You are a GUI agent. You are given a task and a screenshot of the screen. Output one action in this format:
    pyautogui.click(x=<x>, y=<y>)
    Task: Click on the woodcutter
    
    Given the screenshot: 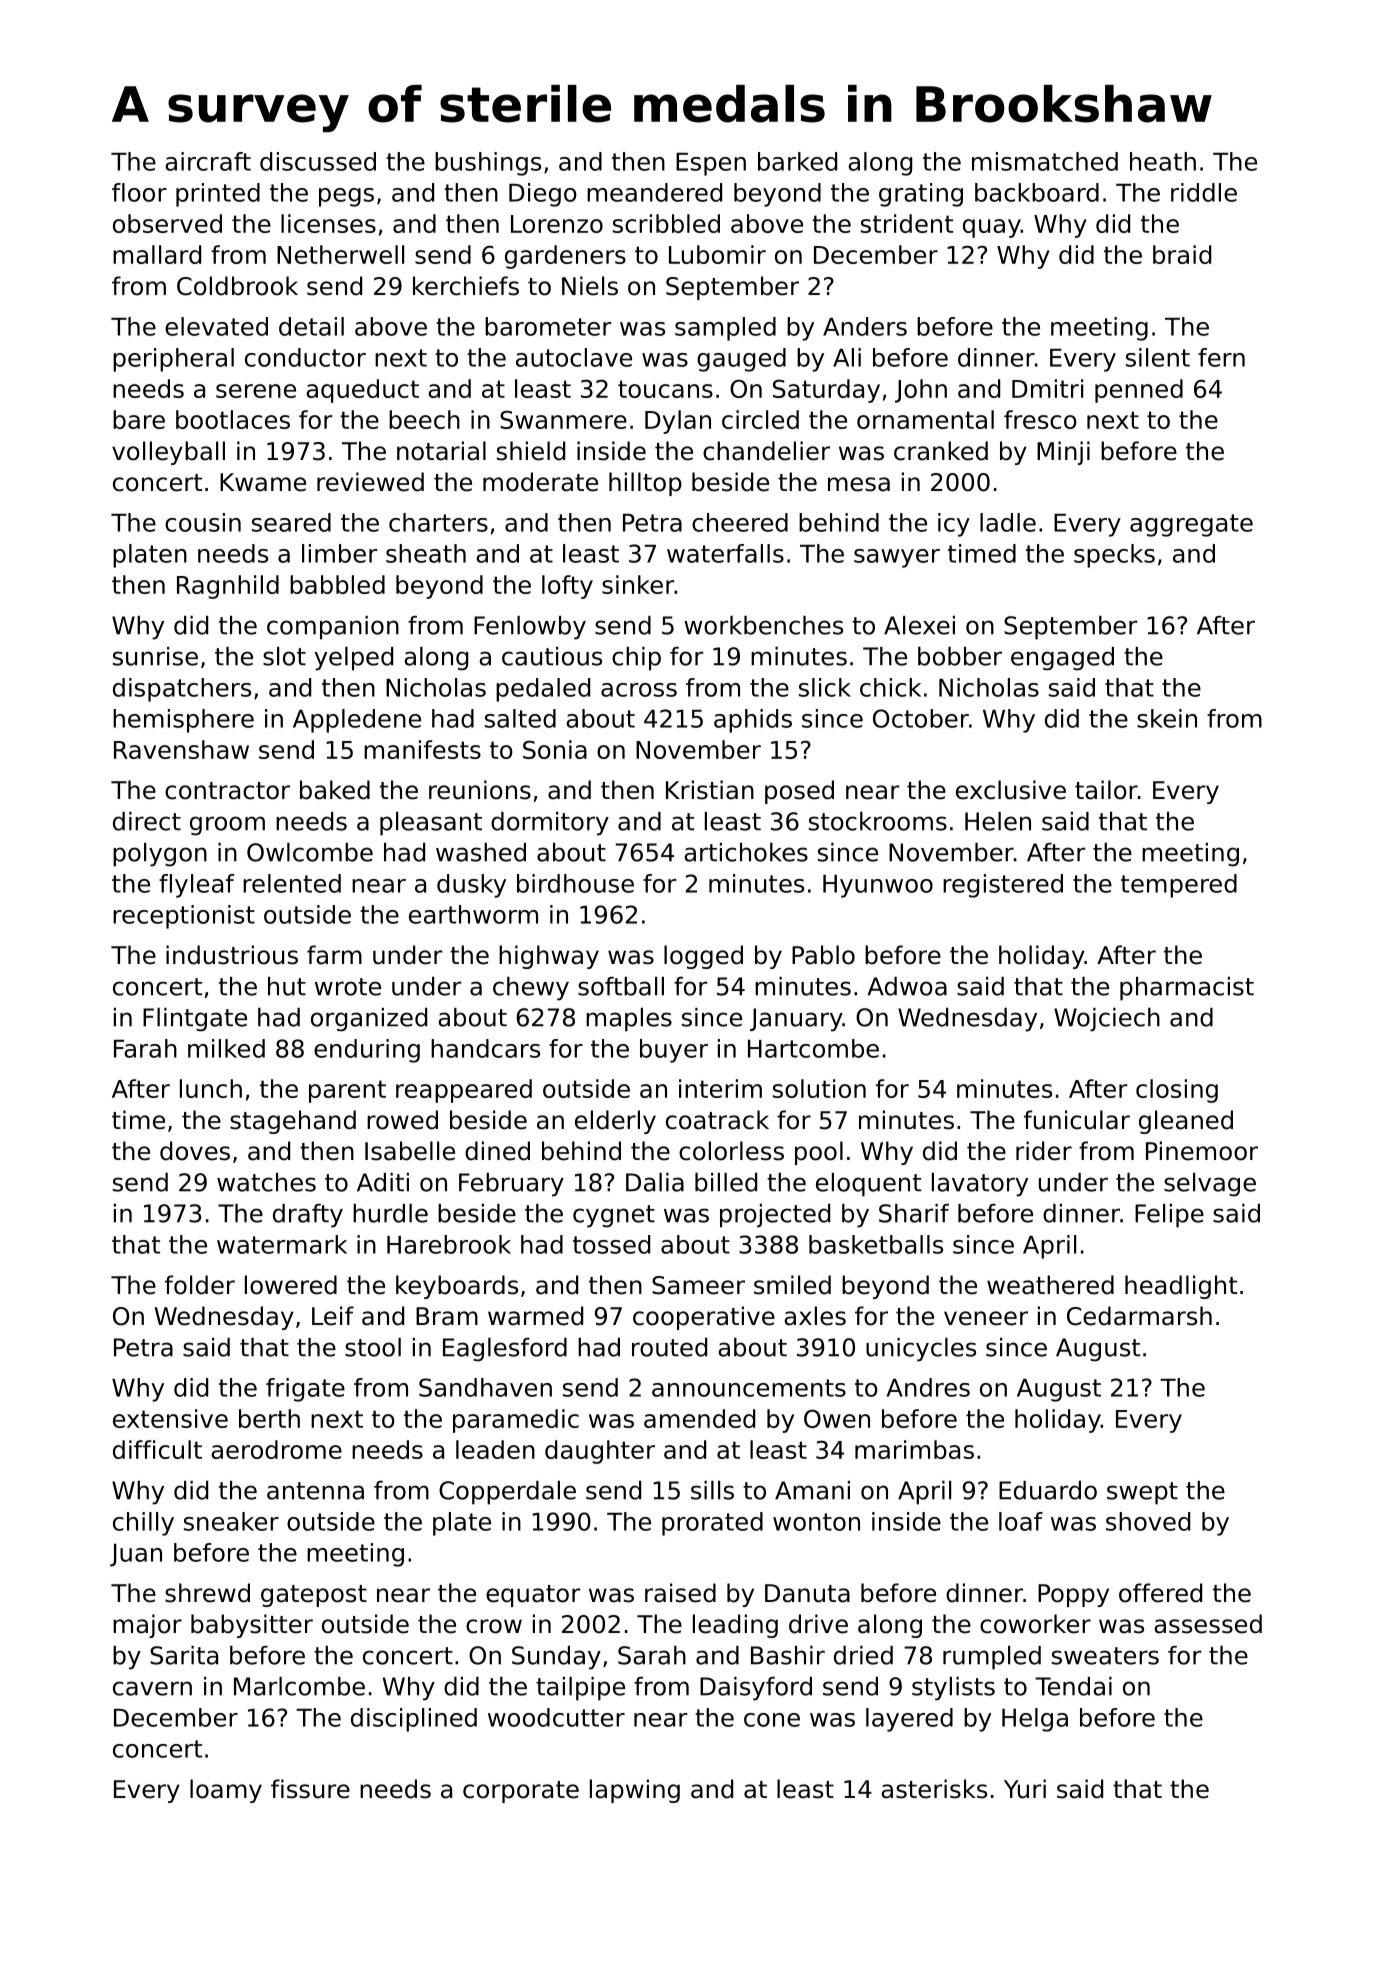 What is the action you would take?
    pyautogui.click(x=556, y=1717)
